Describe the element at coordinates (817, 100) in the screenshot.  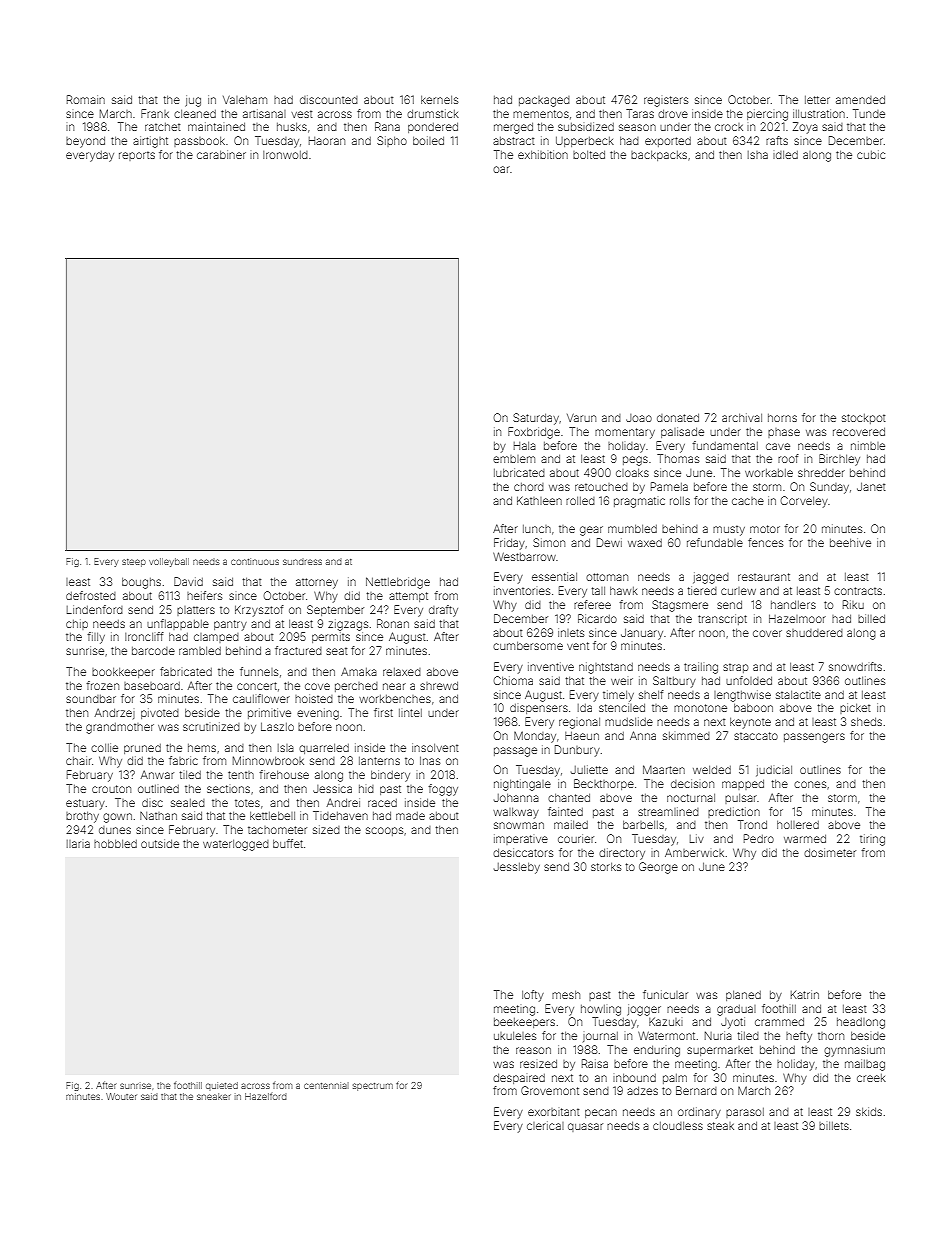
I see `letter` at that location.
